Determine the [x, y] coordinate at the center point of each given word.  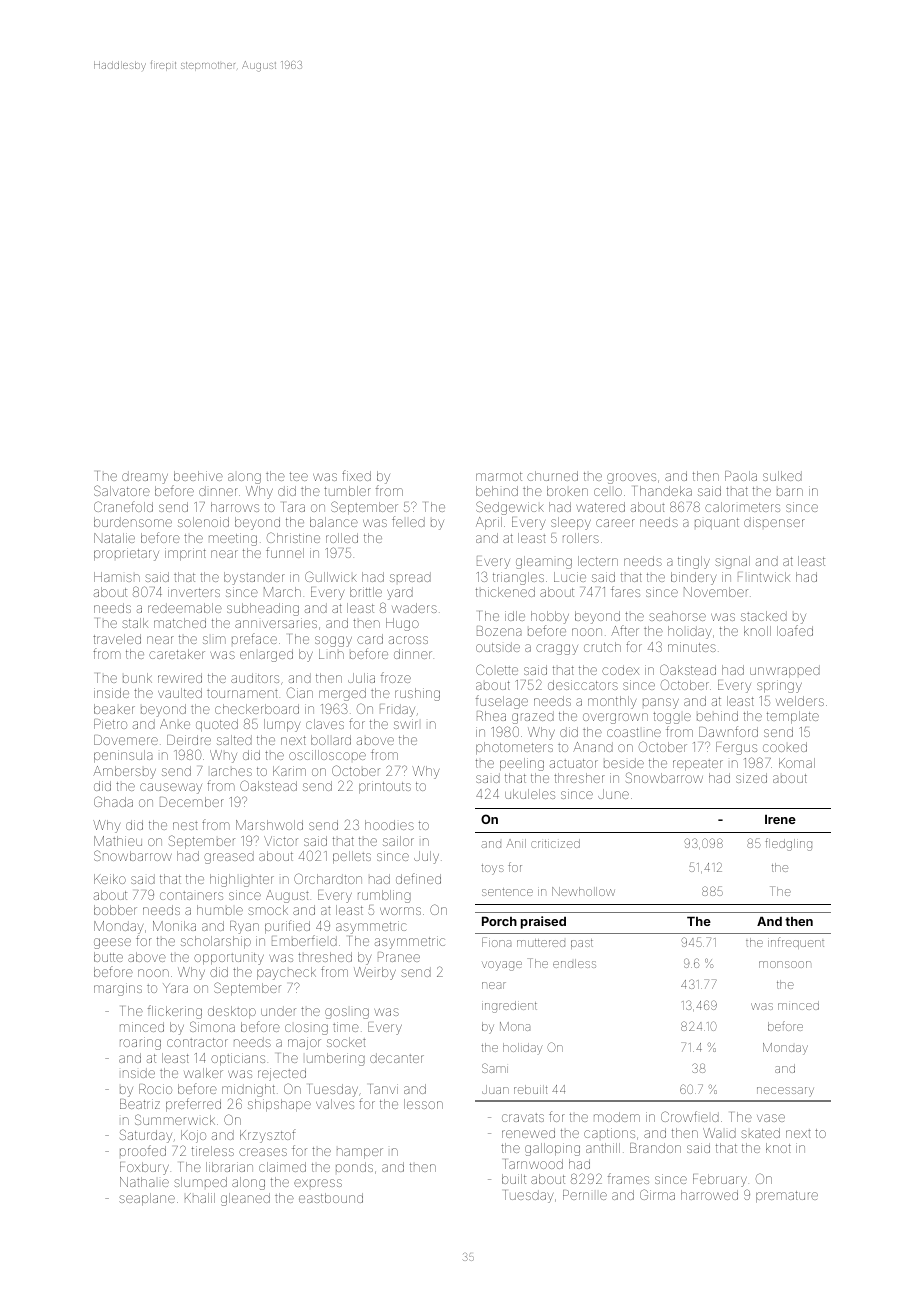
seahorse [677, 616]
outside [498, 647]
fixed [356, 475]
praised [543, 922]
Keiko [110, 879]
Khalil [200, 1198]
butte [108, 957]
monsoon [784, 964]
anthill [603, 1148]
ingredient [509, 1007]
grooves [631, 478]
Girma [657, 1194]
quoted [217, 725]
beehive [198, 476]
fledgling [788, 844]
